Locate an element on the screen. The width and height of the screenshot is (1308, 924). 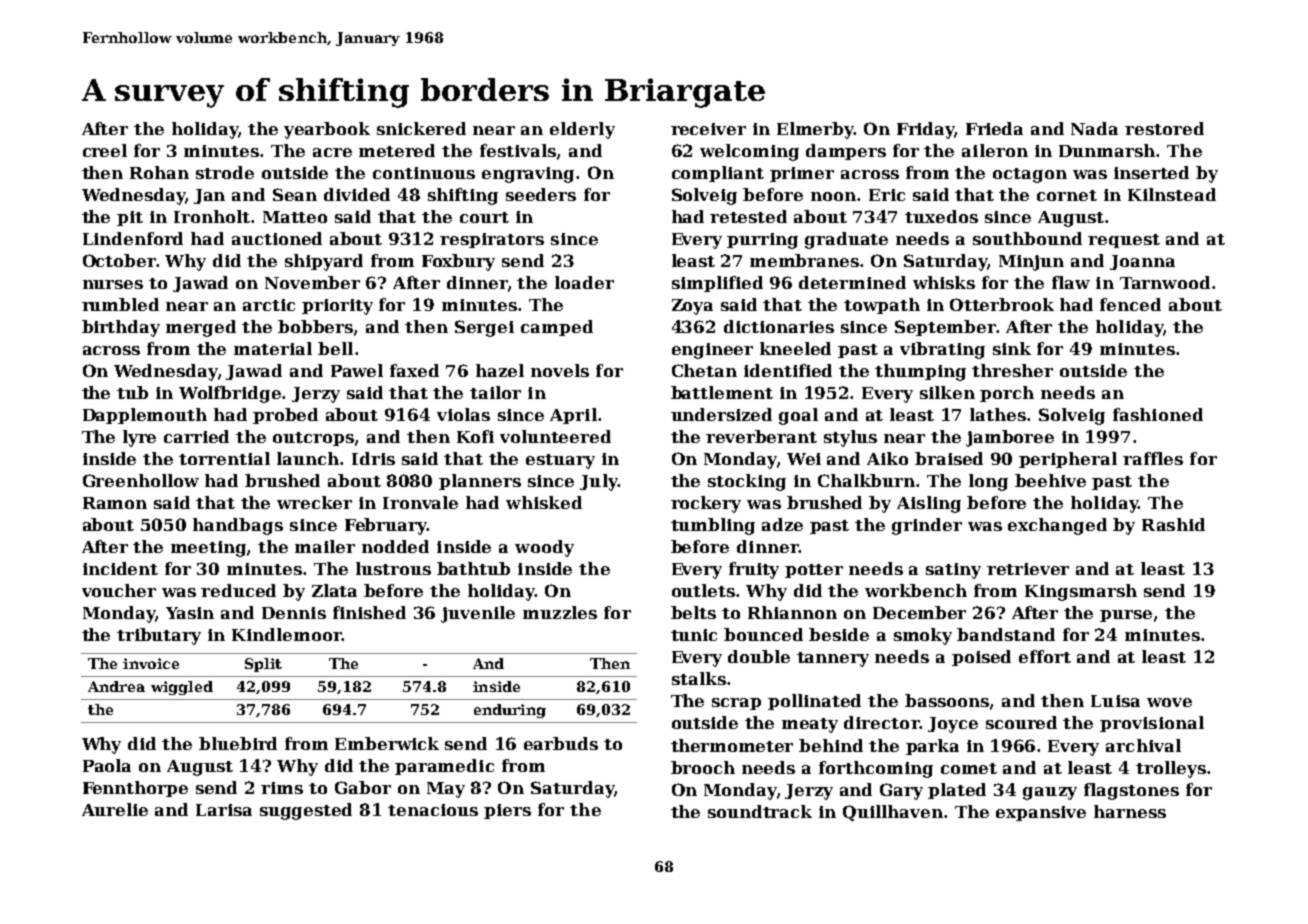
birthday is located at coordinates (121, 328).
